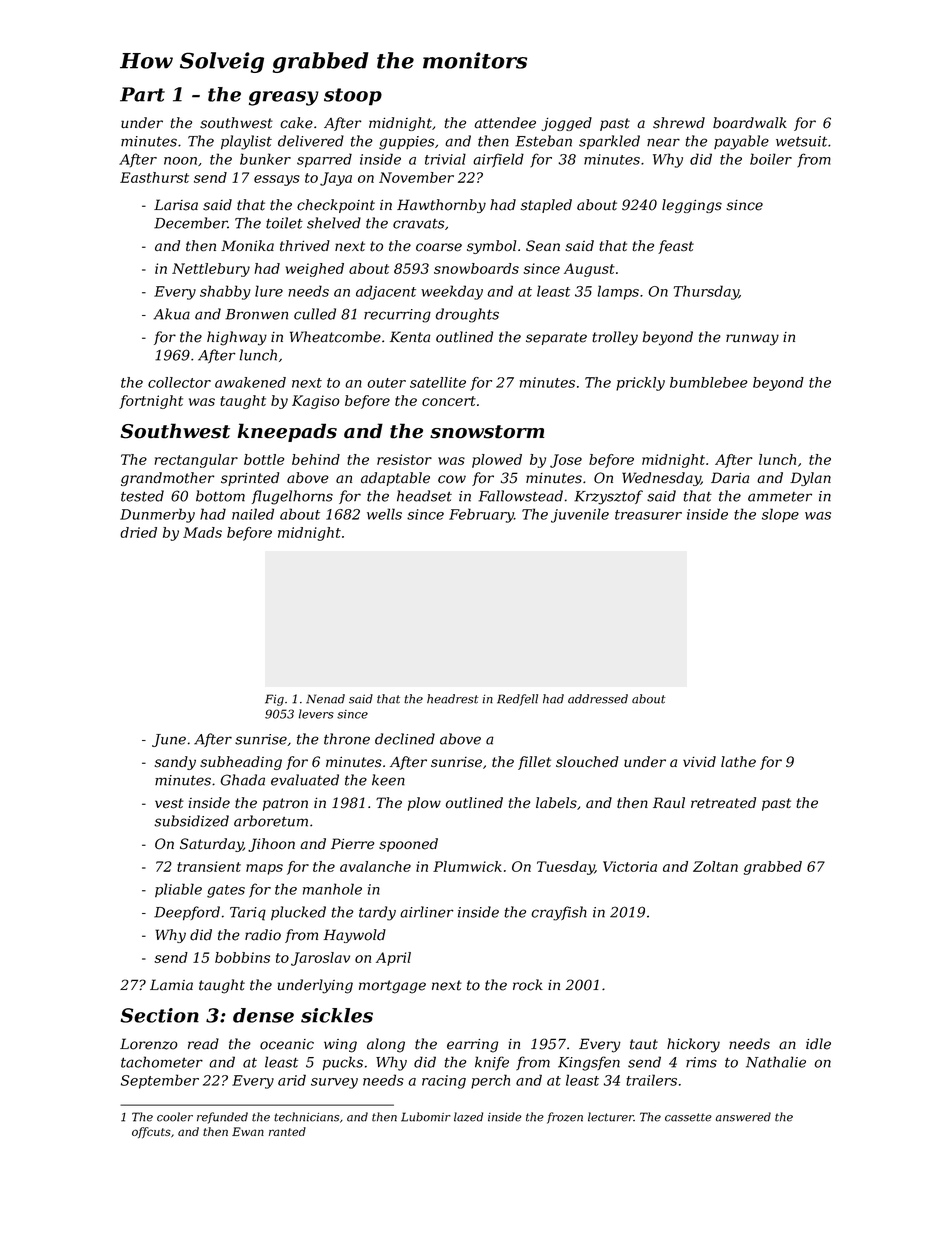  I want to click on Zoltan, so click(715, 866).
